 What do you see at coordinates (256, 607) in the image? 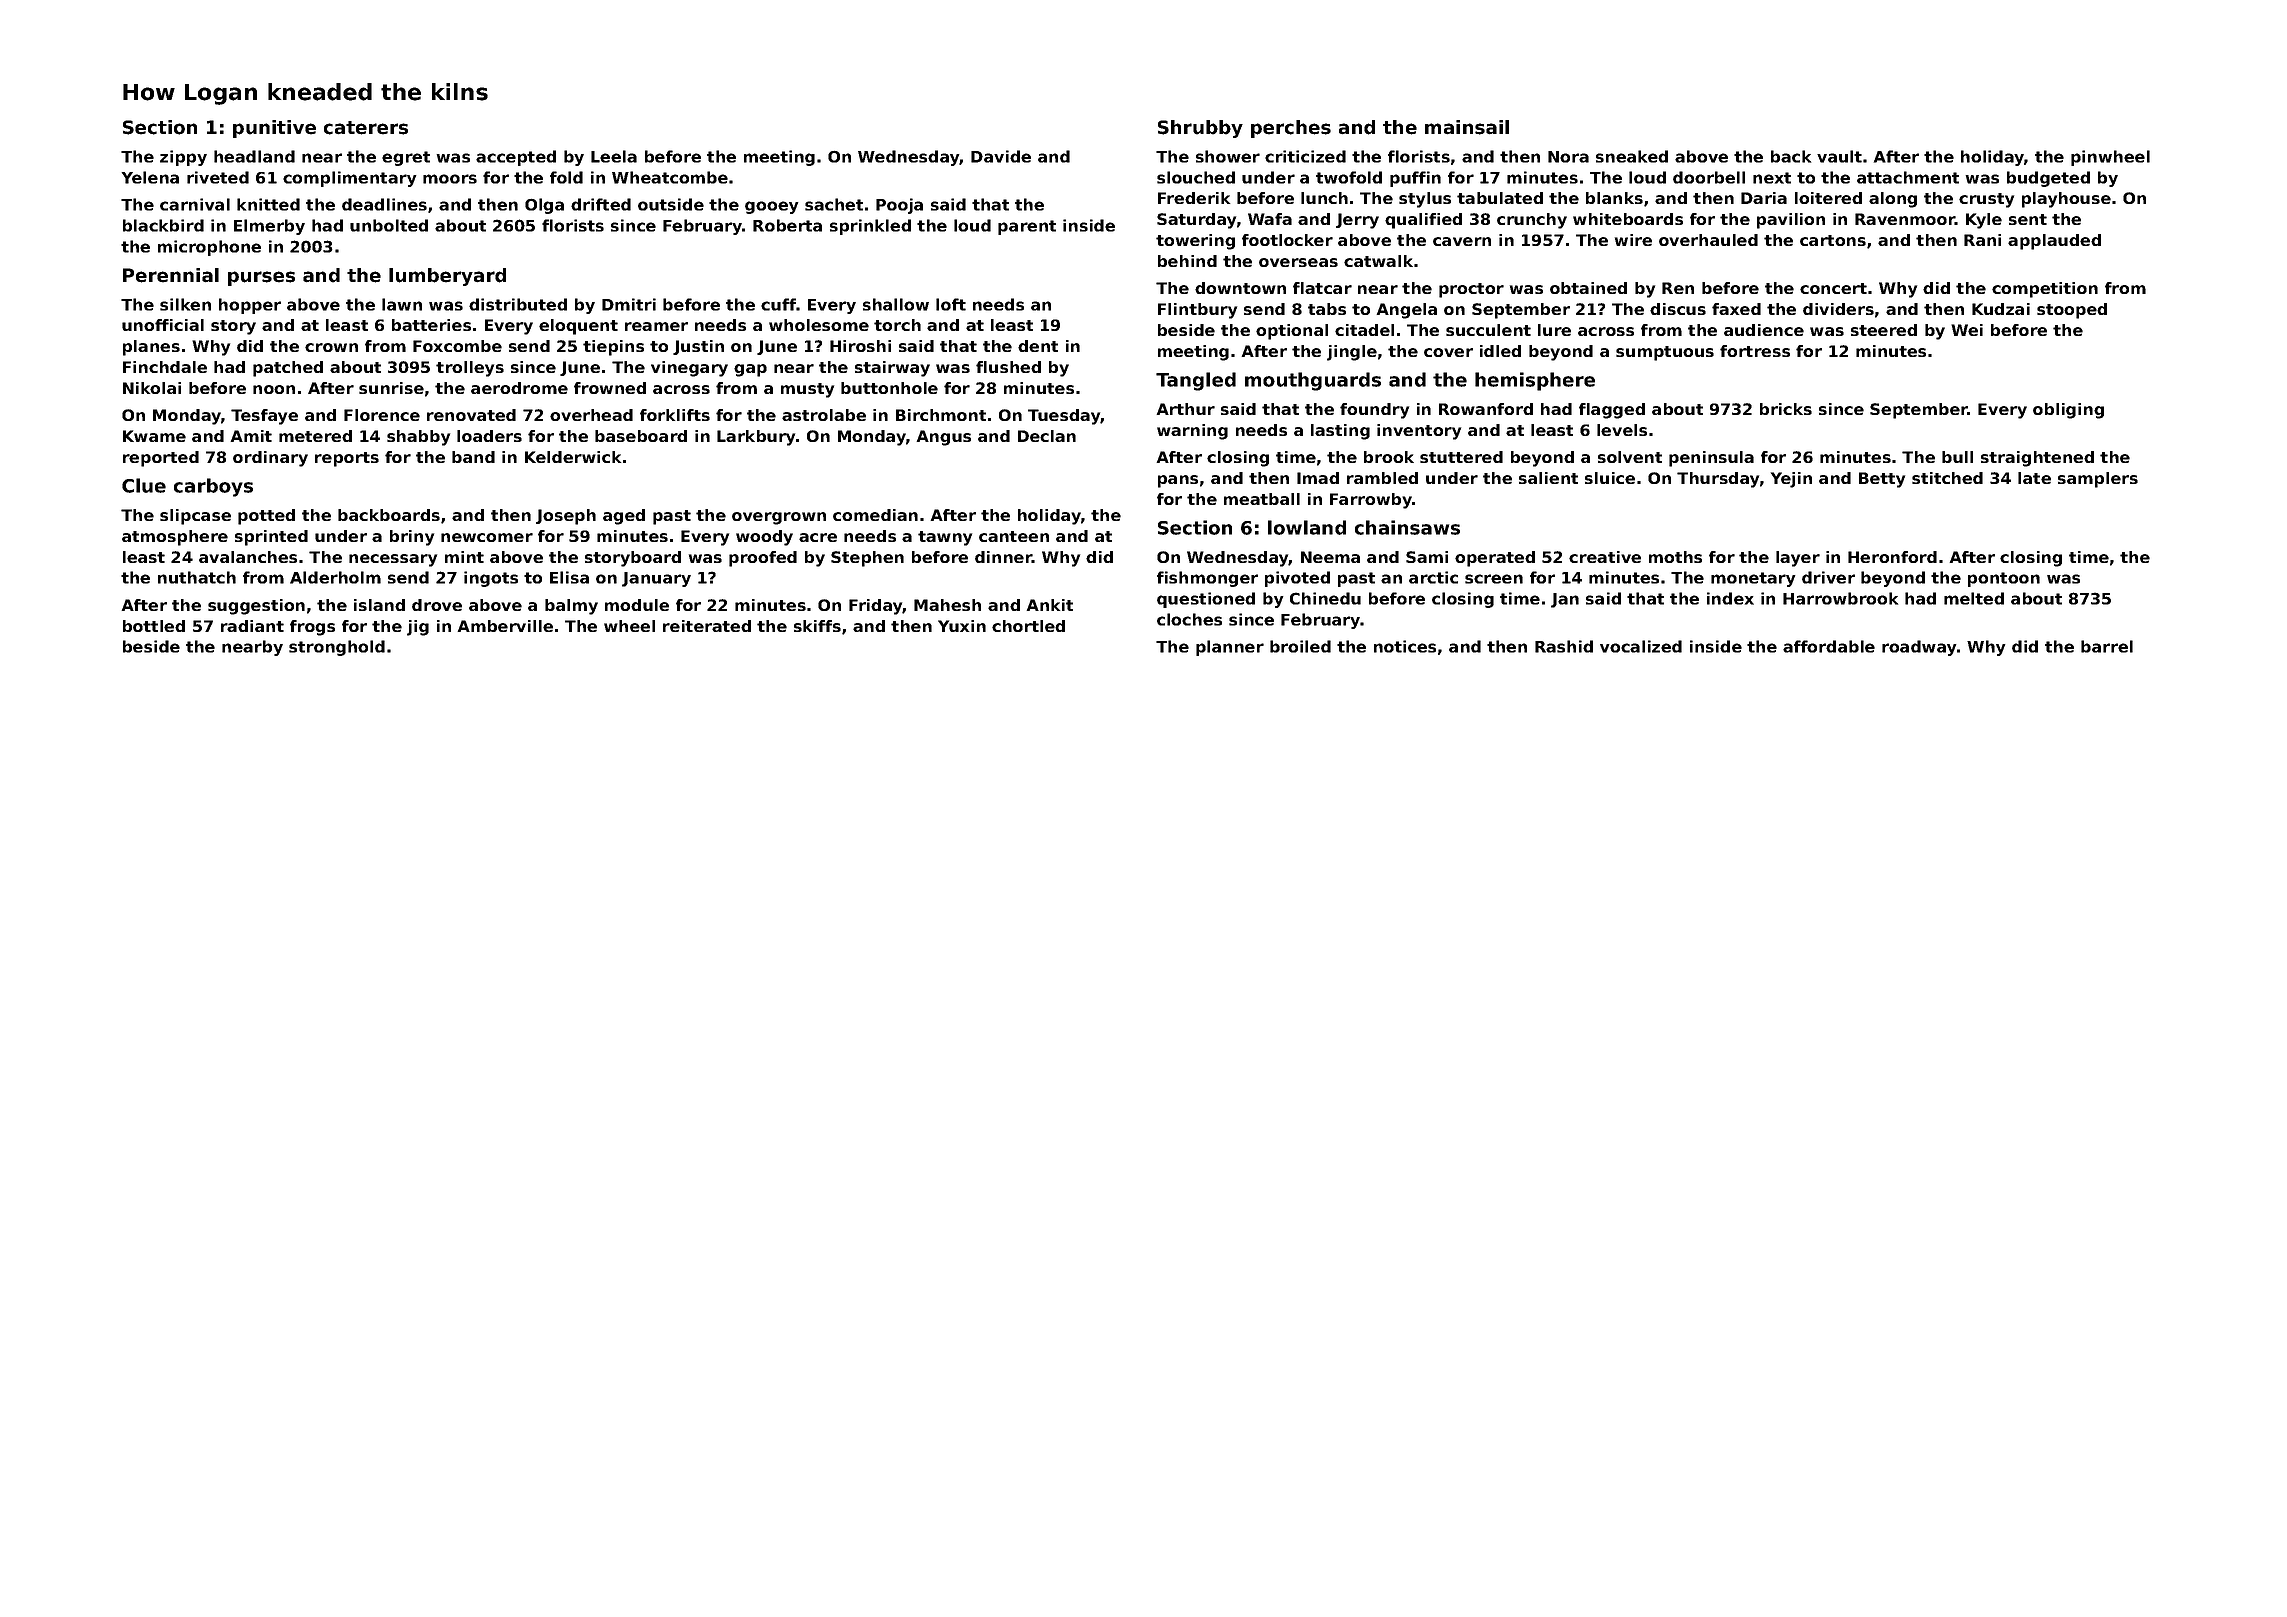
I see `suggestion` at bounding box center [256, 607].
